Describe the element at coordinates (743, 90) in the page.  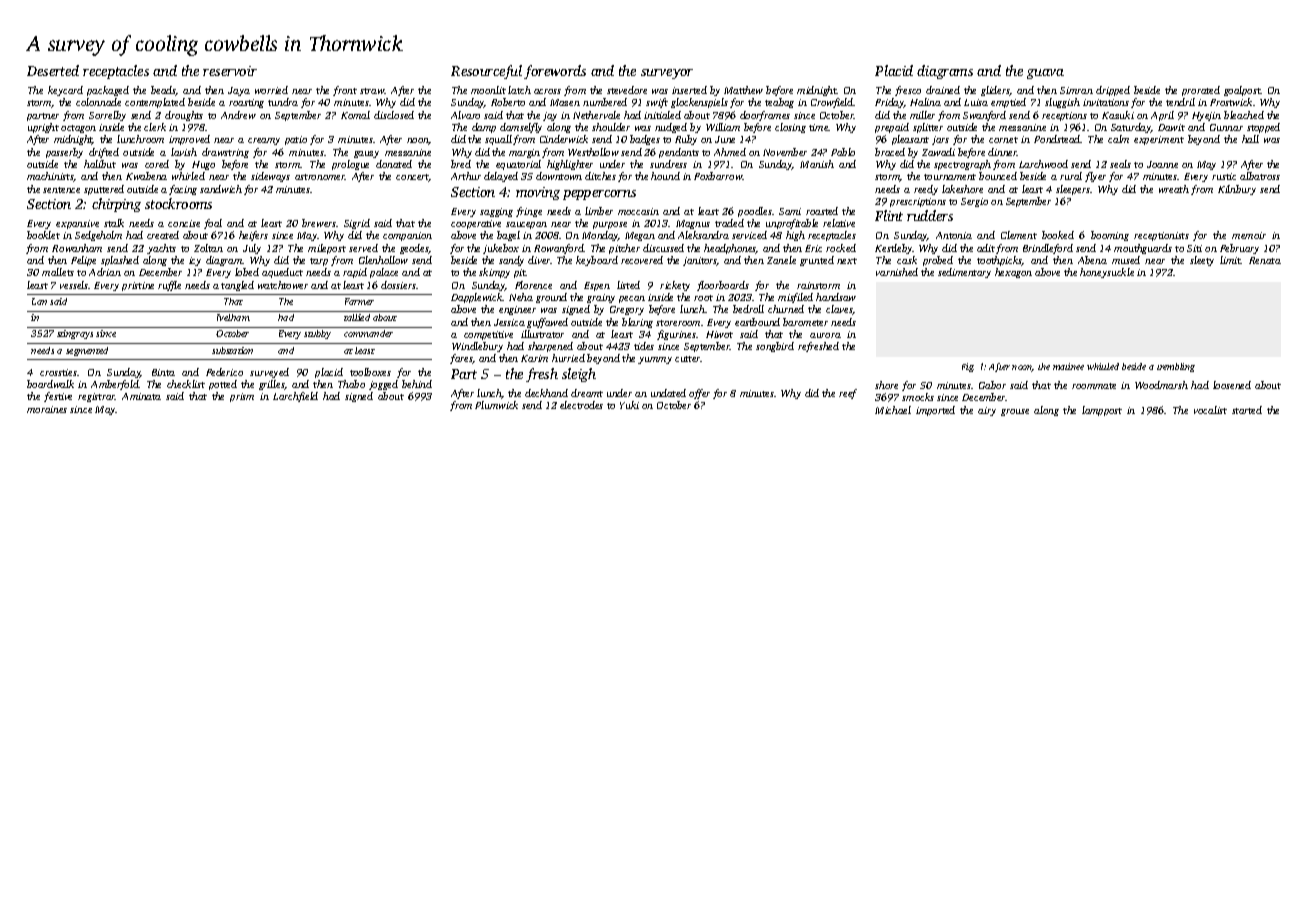
I see `Matthew` at that location.
